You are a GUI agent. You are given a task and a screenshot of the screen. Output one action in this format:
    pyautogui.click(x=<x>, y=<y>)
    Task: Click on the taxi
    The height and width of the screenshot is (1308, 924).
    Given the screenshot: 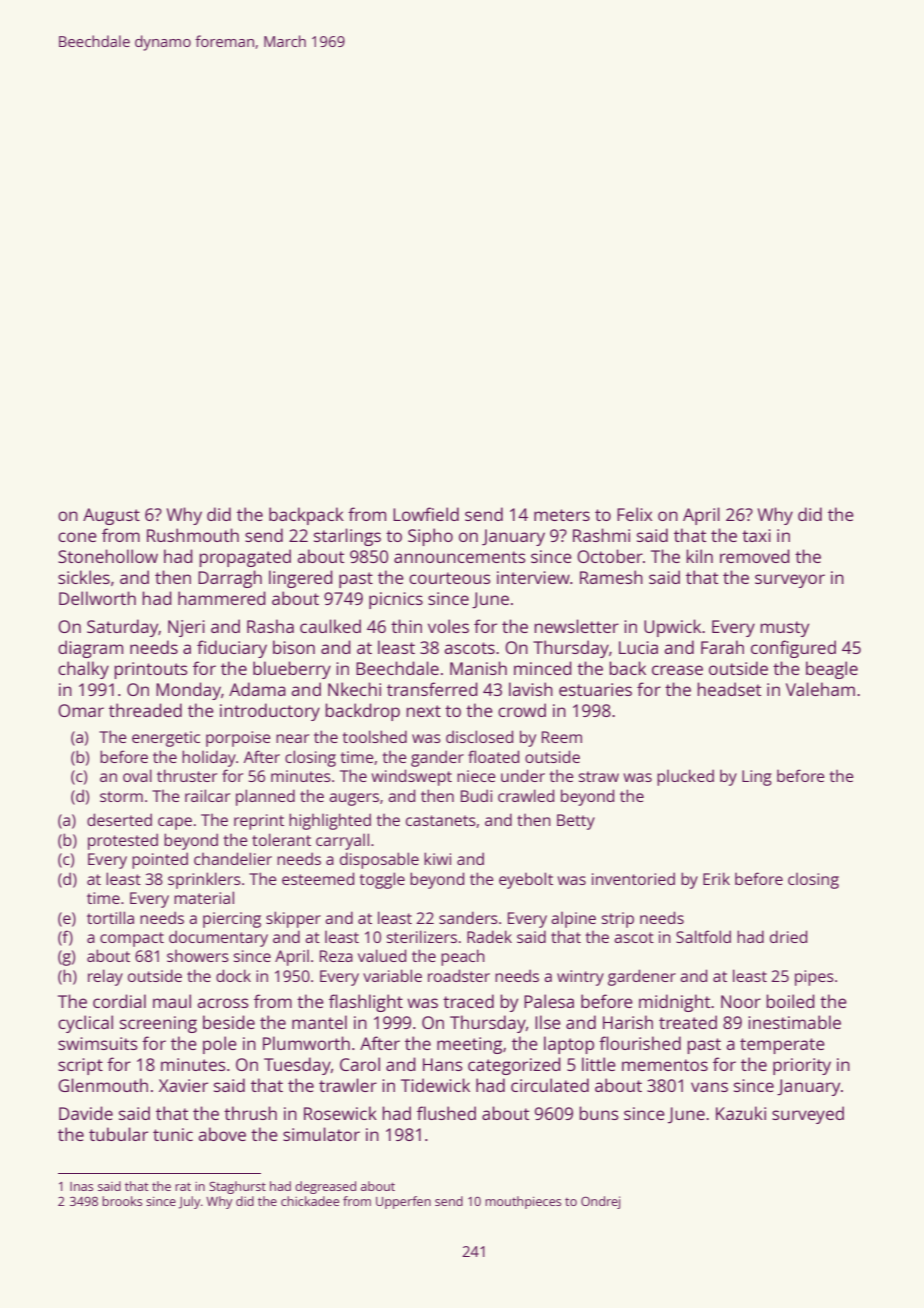 What is the action you would take?
    pyautogui.click(x=756, y=535)
